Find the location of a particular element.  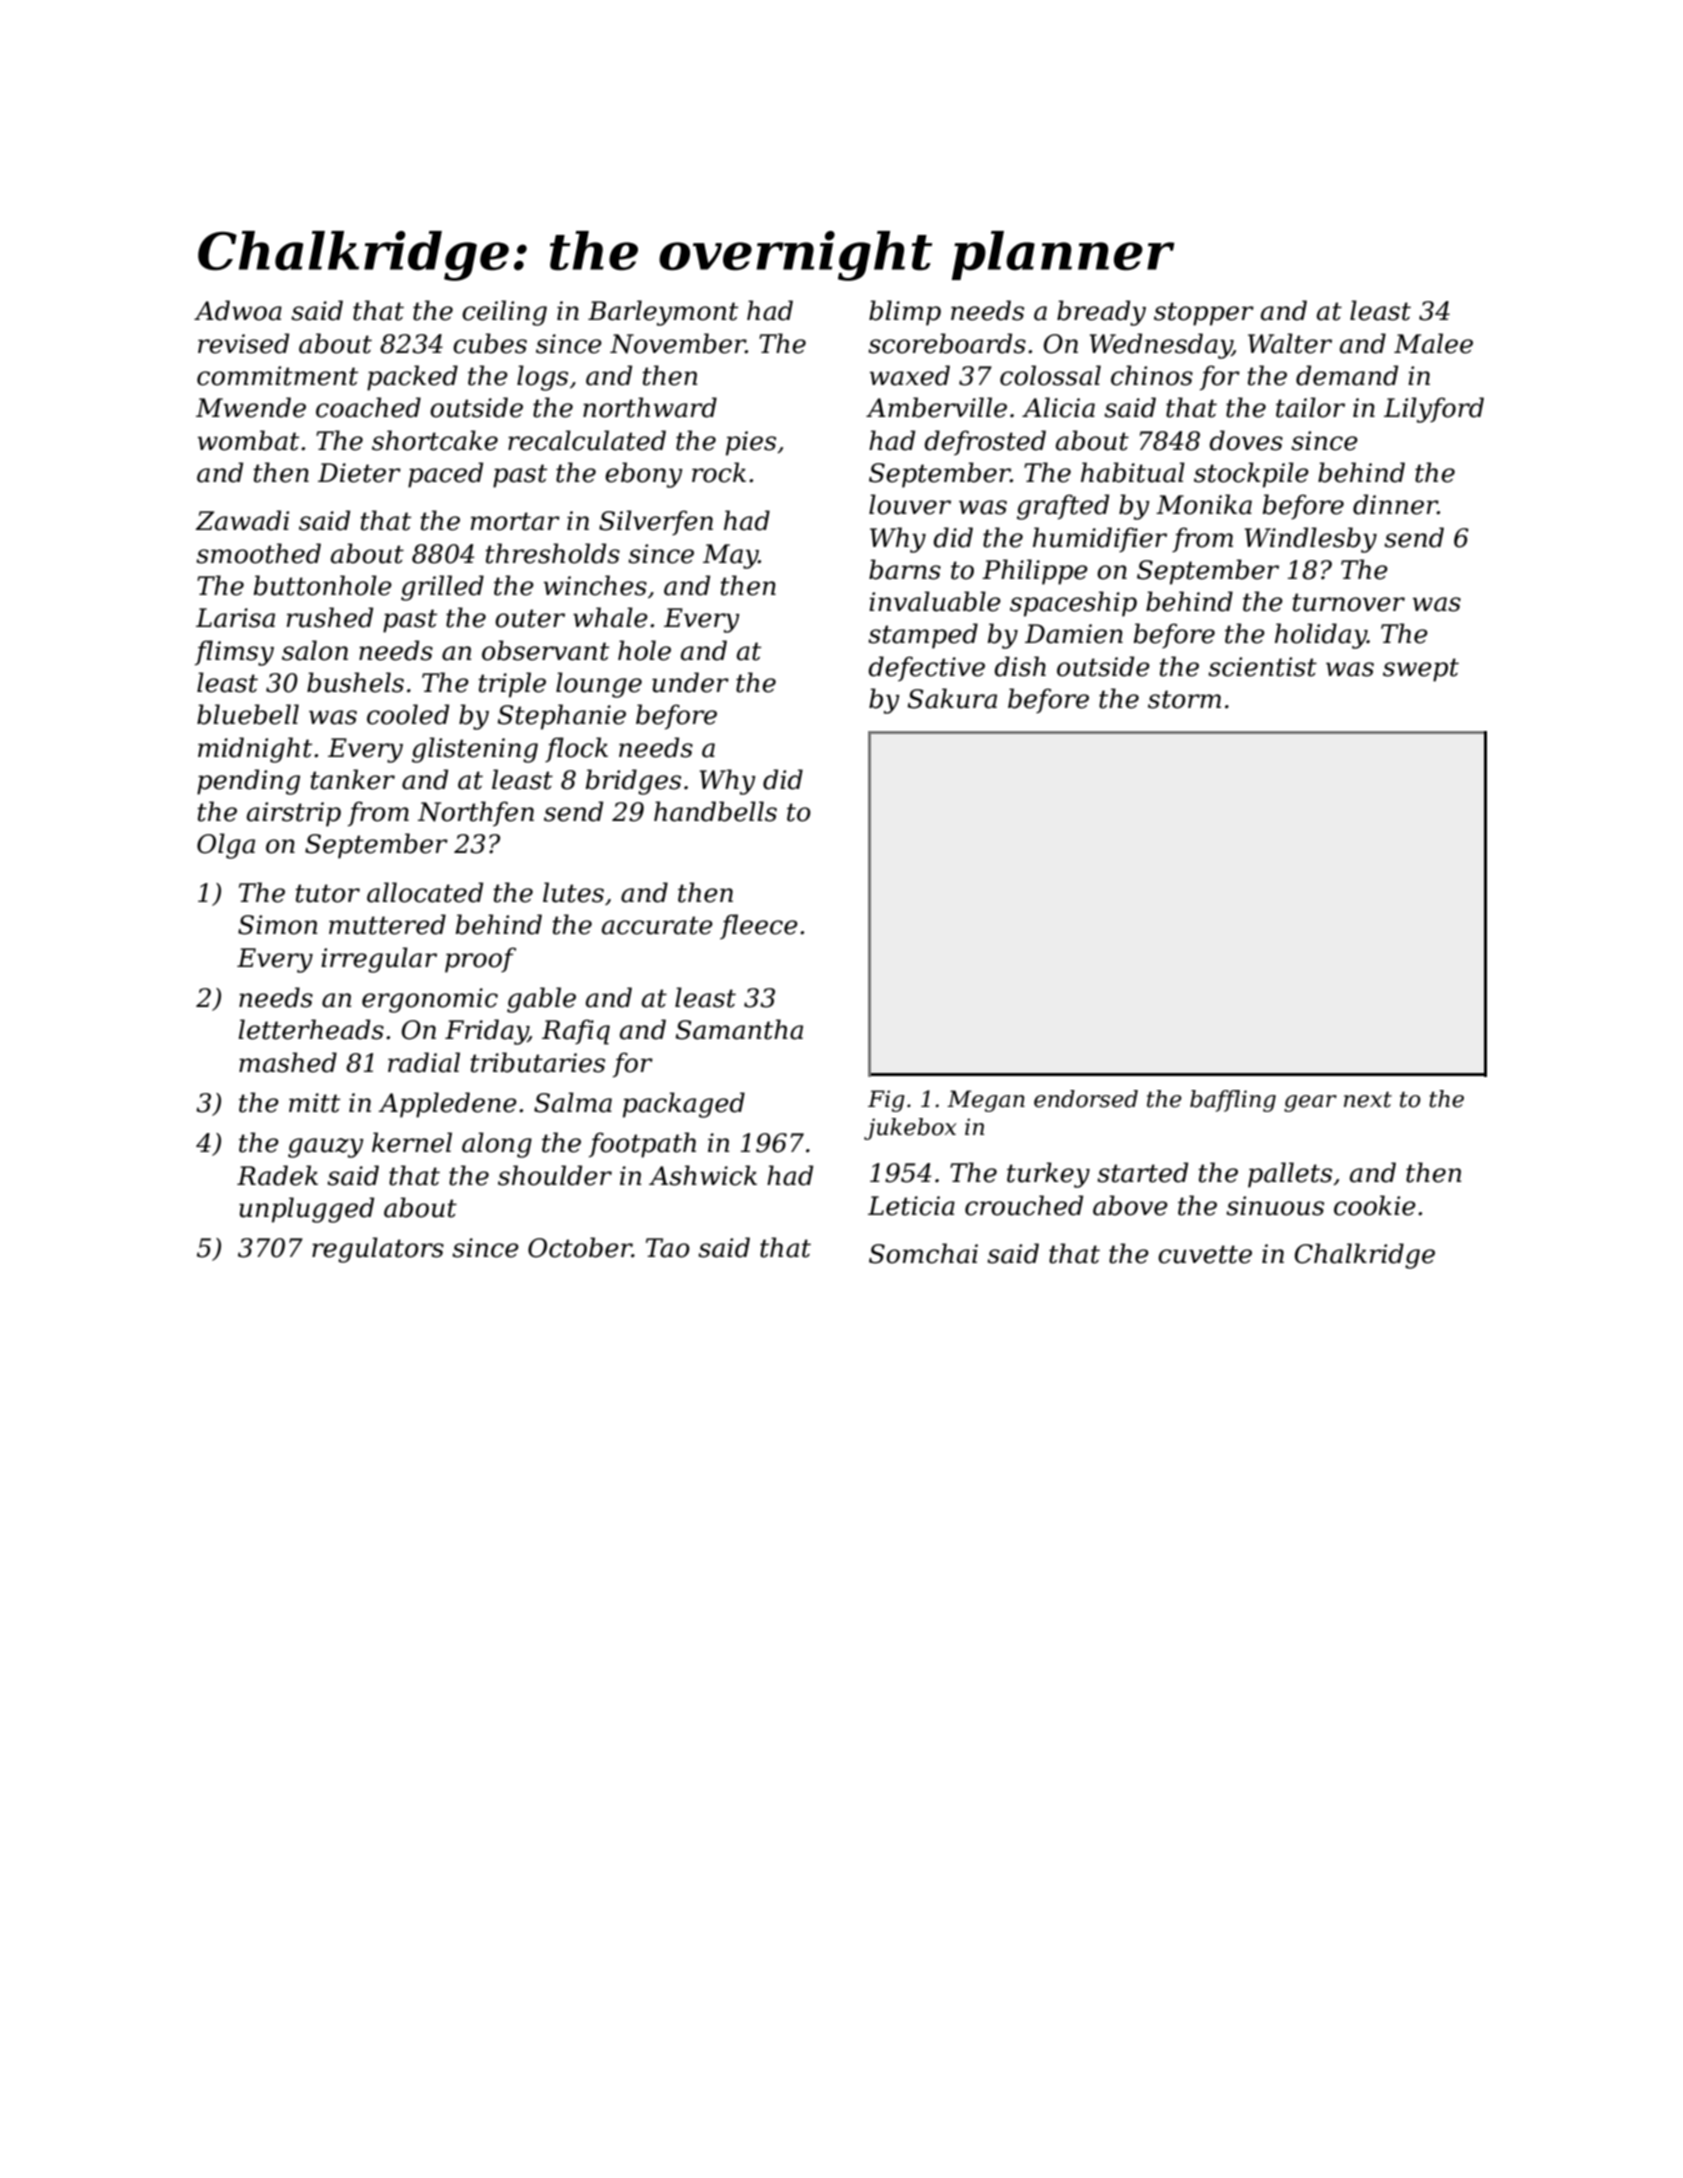

Windlesby is located at coordinates (1310, 540).
